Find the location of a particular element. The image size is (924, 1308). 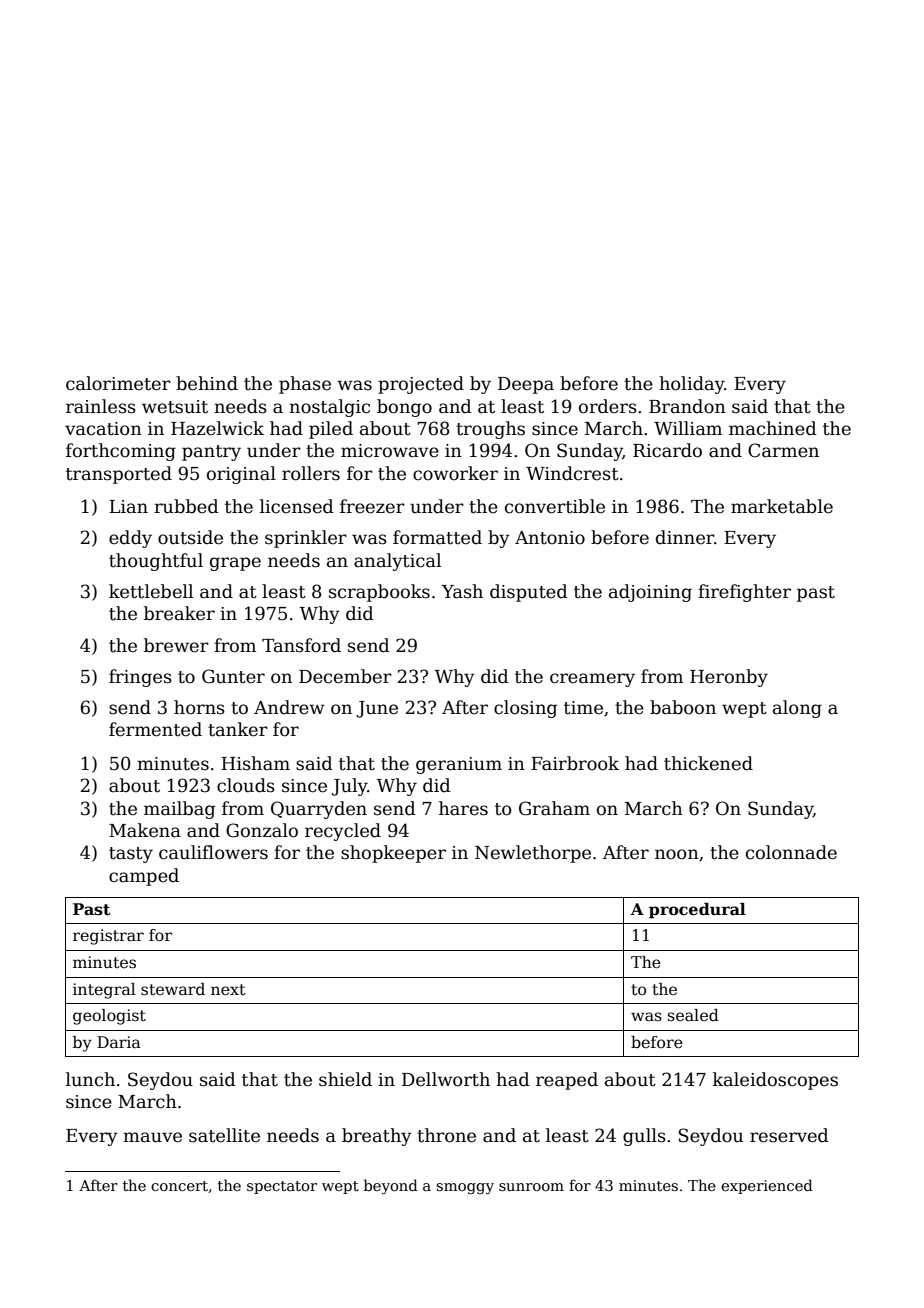

calorimeter is located at coordinates (118, 383).
